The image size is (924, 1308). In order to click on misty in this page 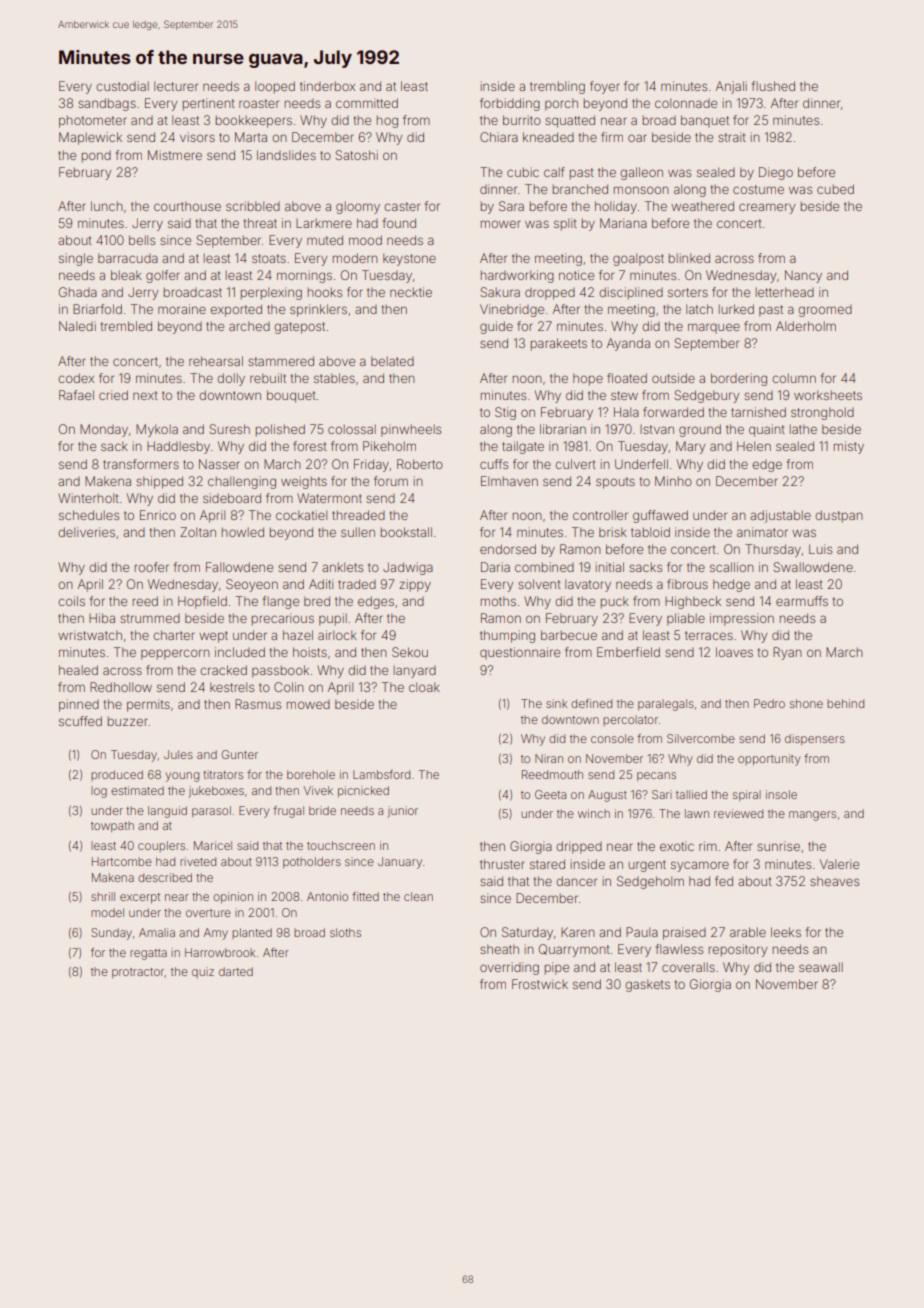, I will do `click(849, 447)`.
